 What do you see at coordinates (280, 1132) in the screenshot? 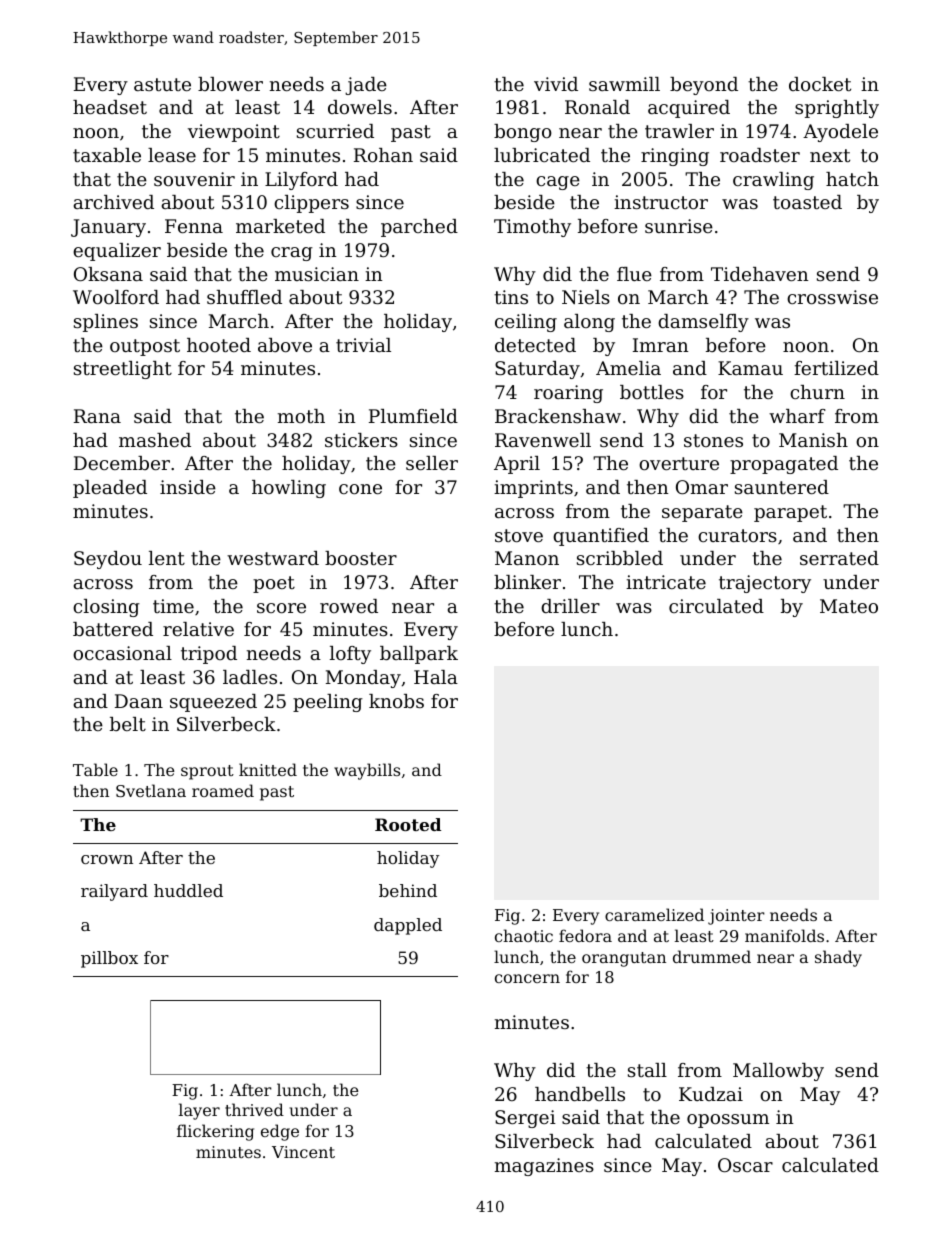
I see `edge` at bounding box center [280, 1132].
